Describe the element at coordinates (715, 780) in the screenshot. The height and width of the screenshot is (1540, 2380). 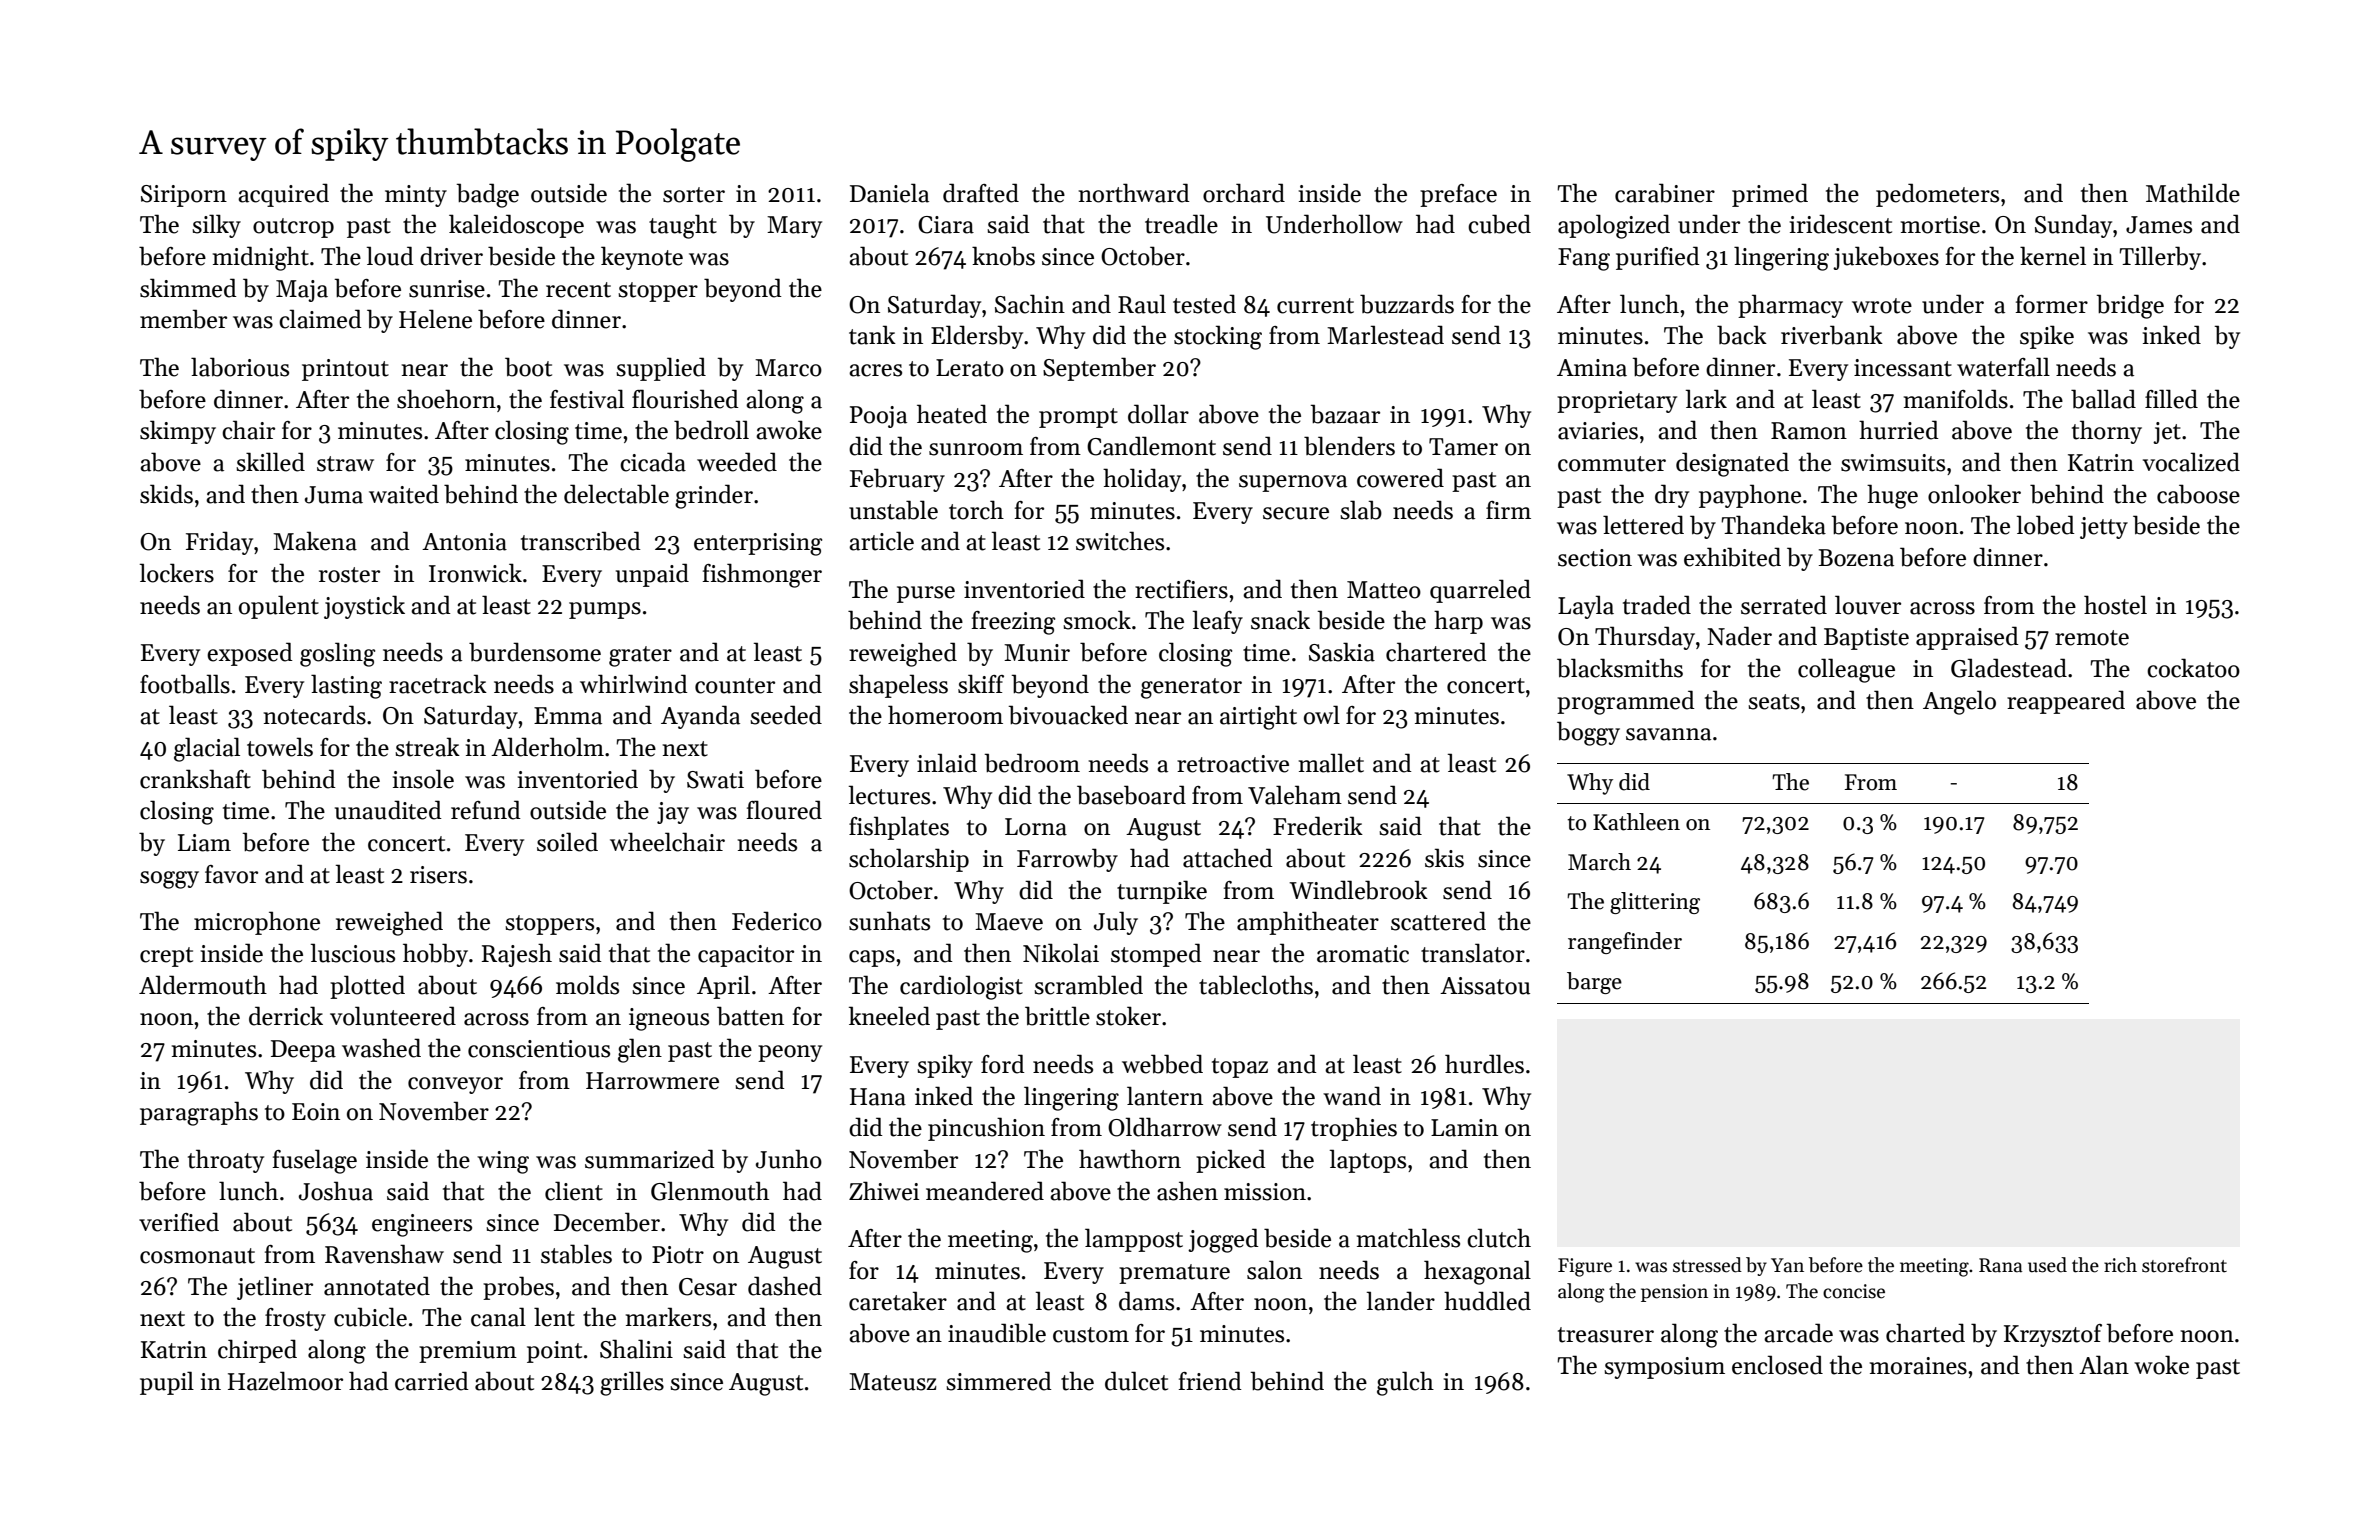
I see `Swati` at that location.
